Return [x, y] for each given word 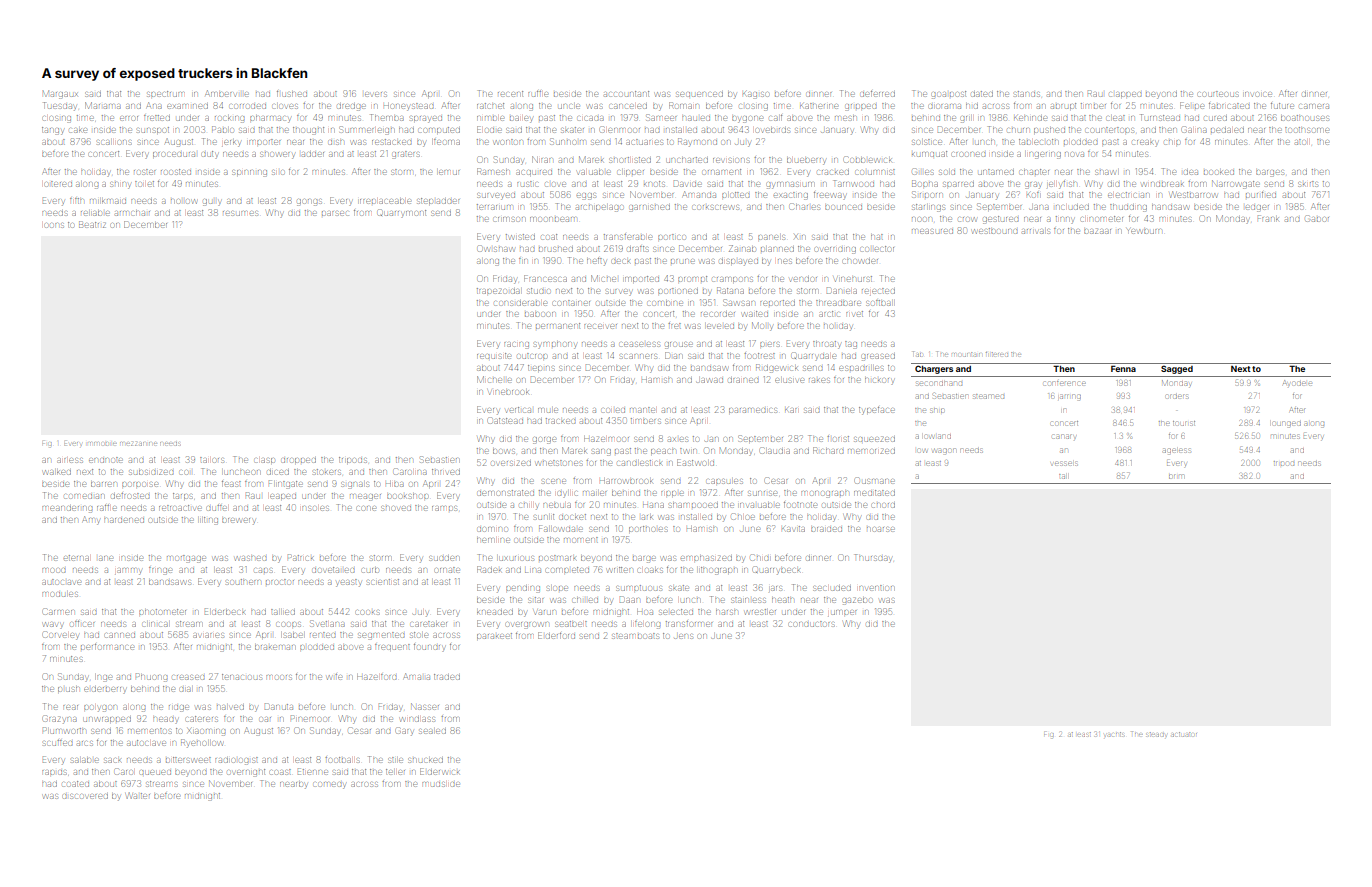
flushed [292, 94]
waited [755, 314]
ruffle [538, 94]
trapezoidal [498, 291]
